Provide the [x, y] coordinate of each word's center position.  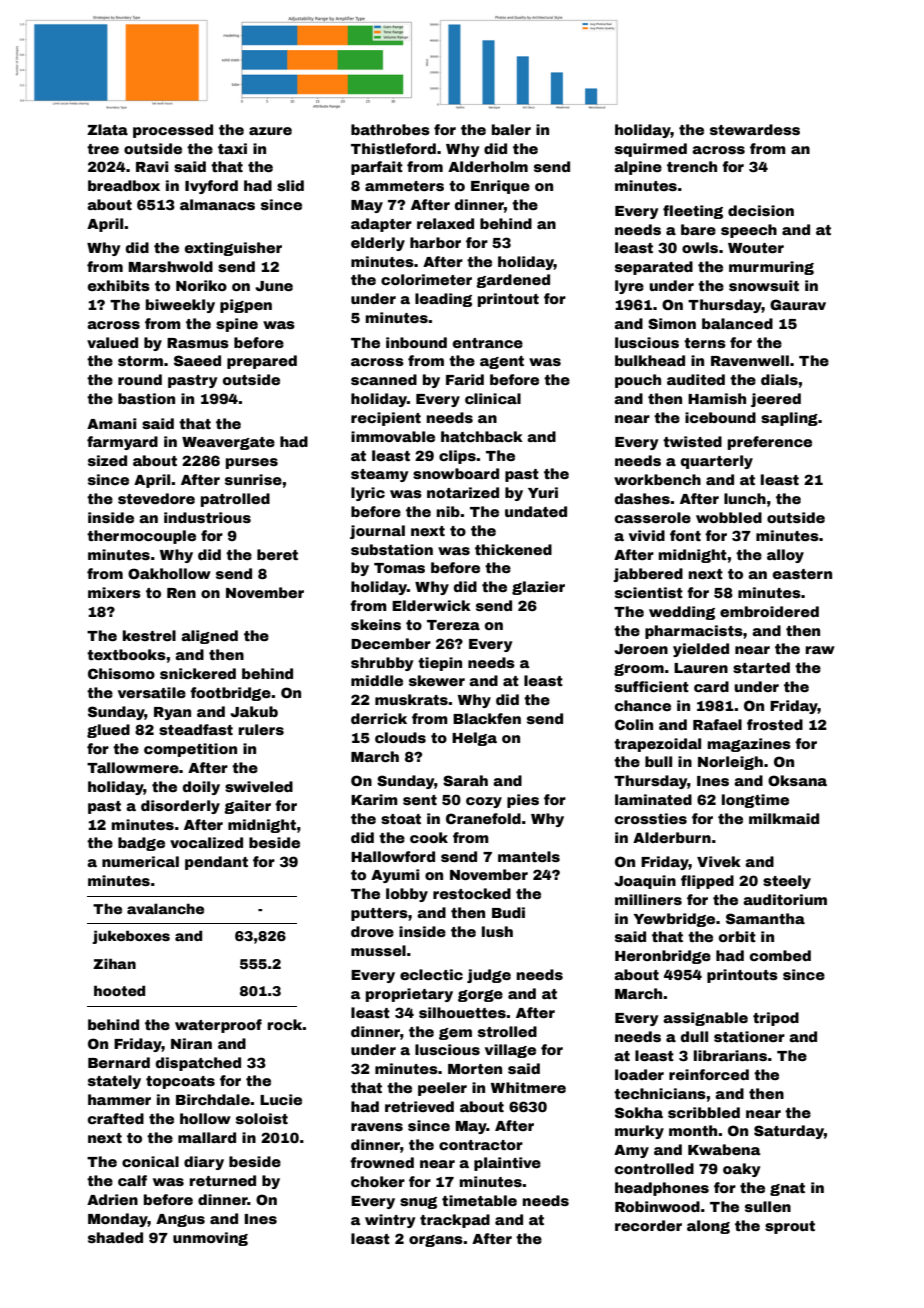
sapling [789, 419]
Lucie [281, 1099]
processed [173, 131]
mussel [378, 950]
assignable [705, 1019]
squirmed [651, 150]
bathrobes [390, 129]
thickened [513, 549]
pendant [216, 863]
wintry [390, 1221]
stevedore [156, 498]
